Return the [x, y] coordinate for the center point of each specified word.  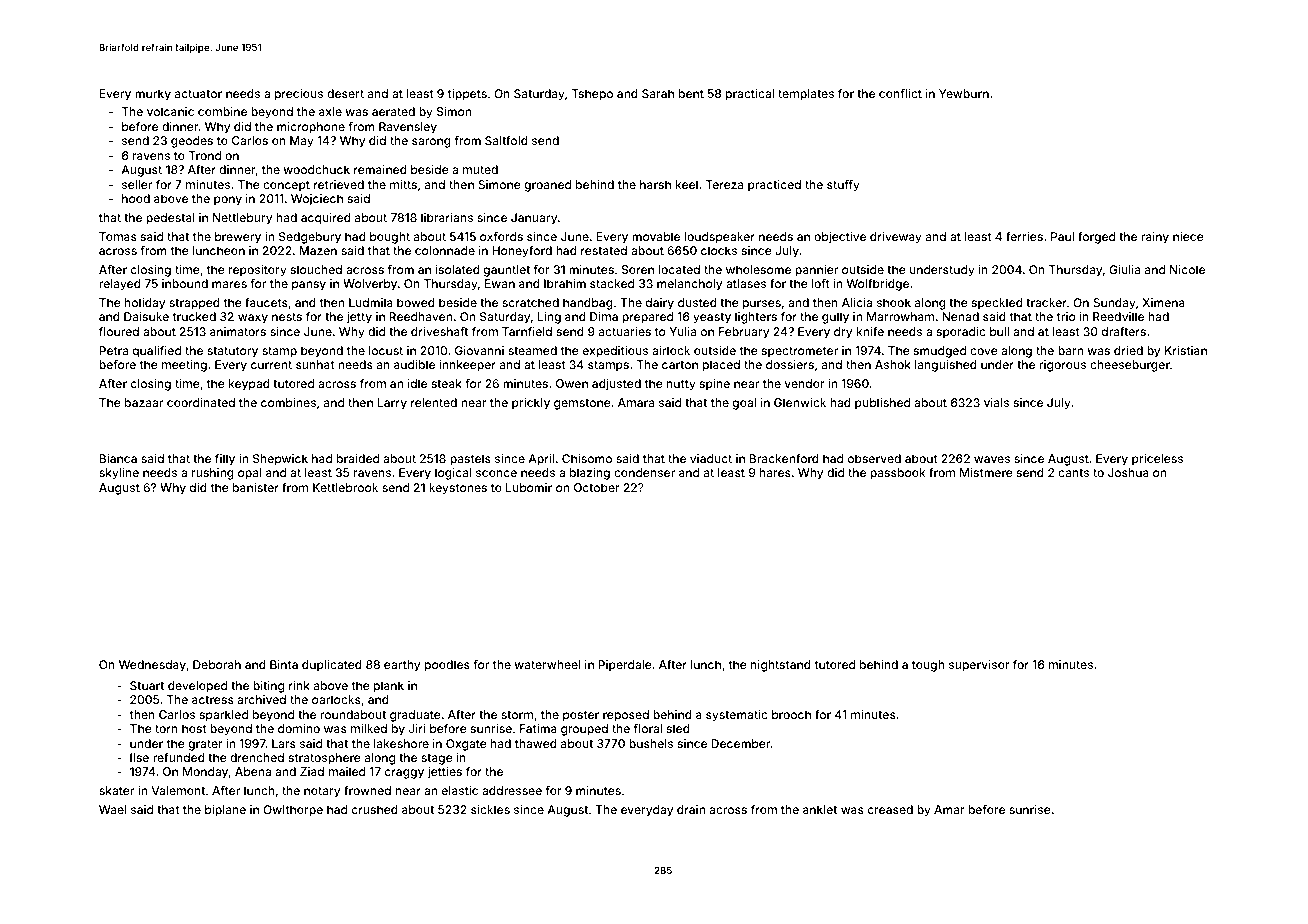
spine [715, 385]
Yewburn [964, 93]
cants [1073, 473]
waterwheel [548, 664]
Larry [392, 404]
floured [119, 331]
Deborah [217, 664]
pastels [470, 460]
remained [380, 169]
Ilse [139, 757]
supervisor [979, 666]
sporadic [961, 333]
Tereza [724, 184]
